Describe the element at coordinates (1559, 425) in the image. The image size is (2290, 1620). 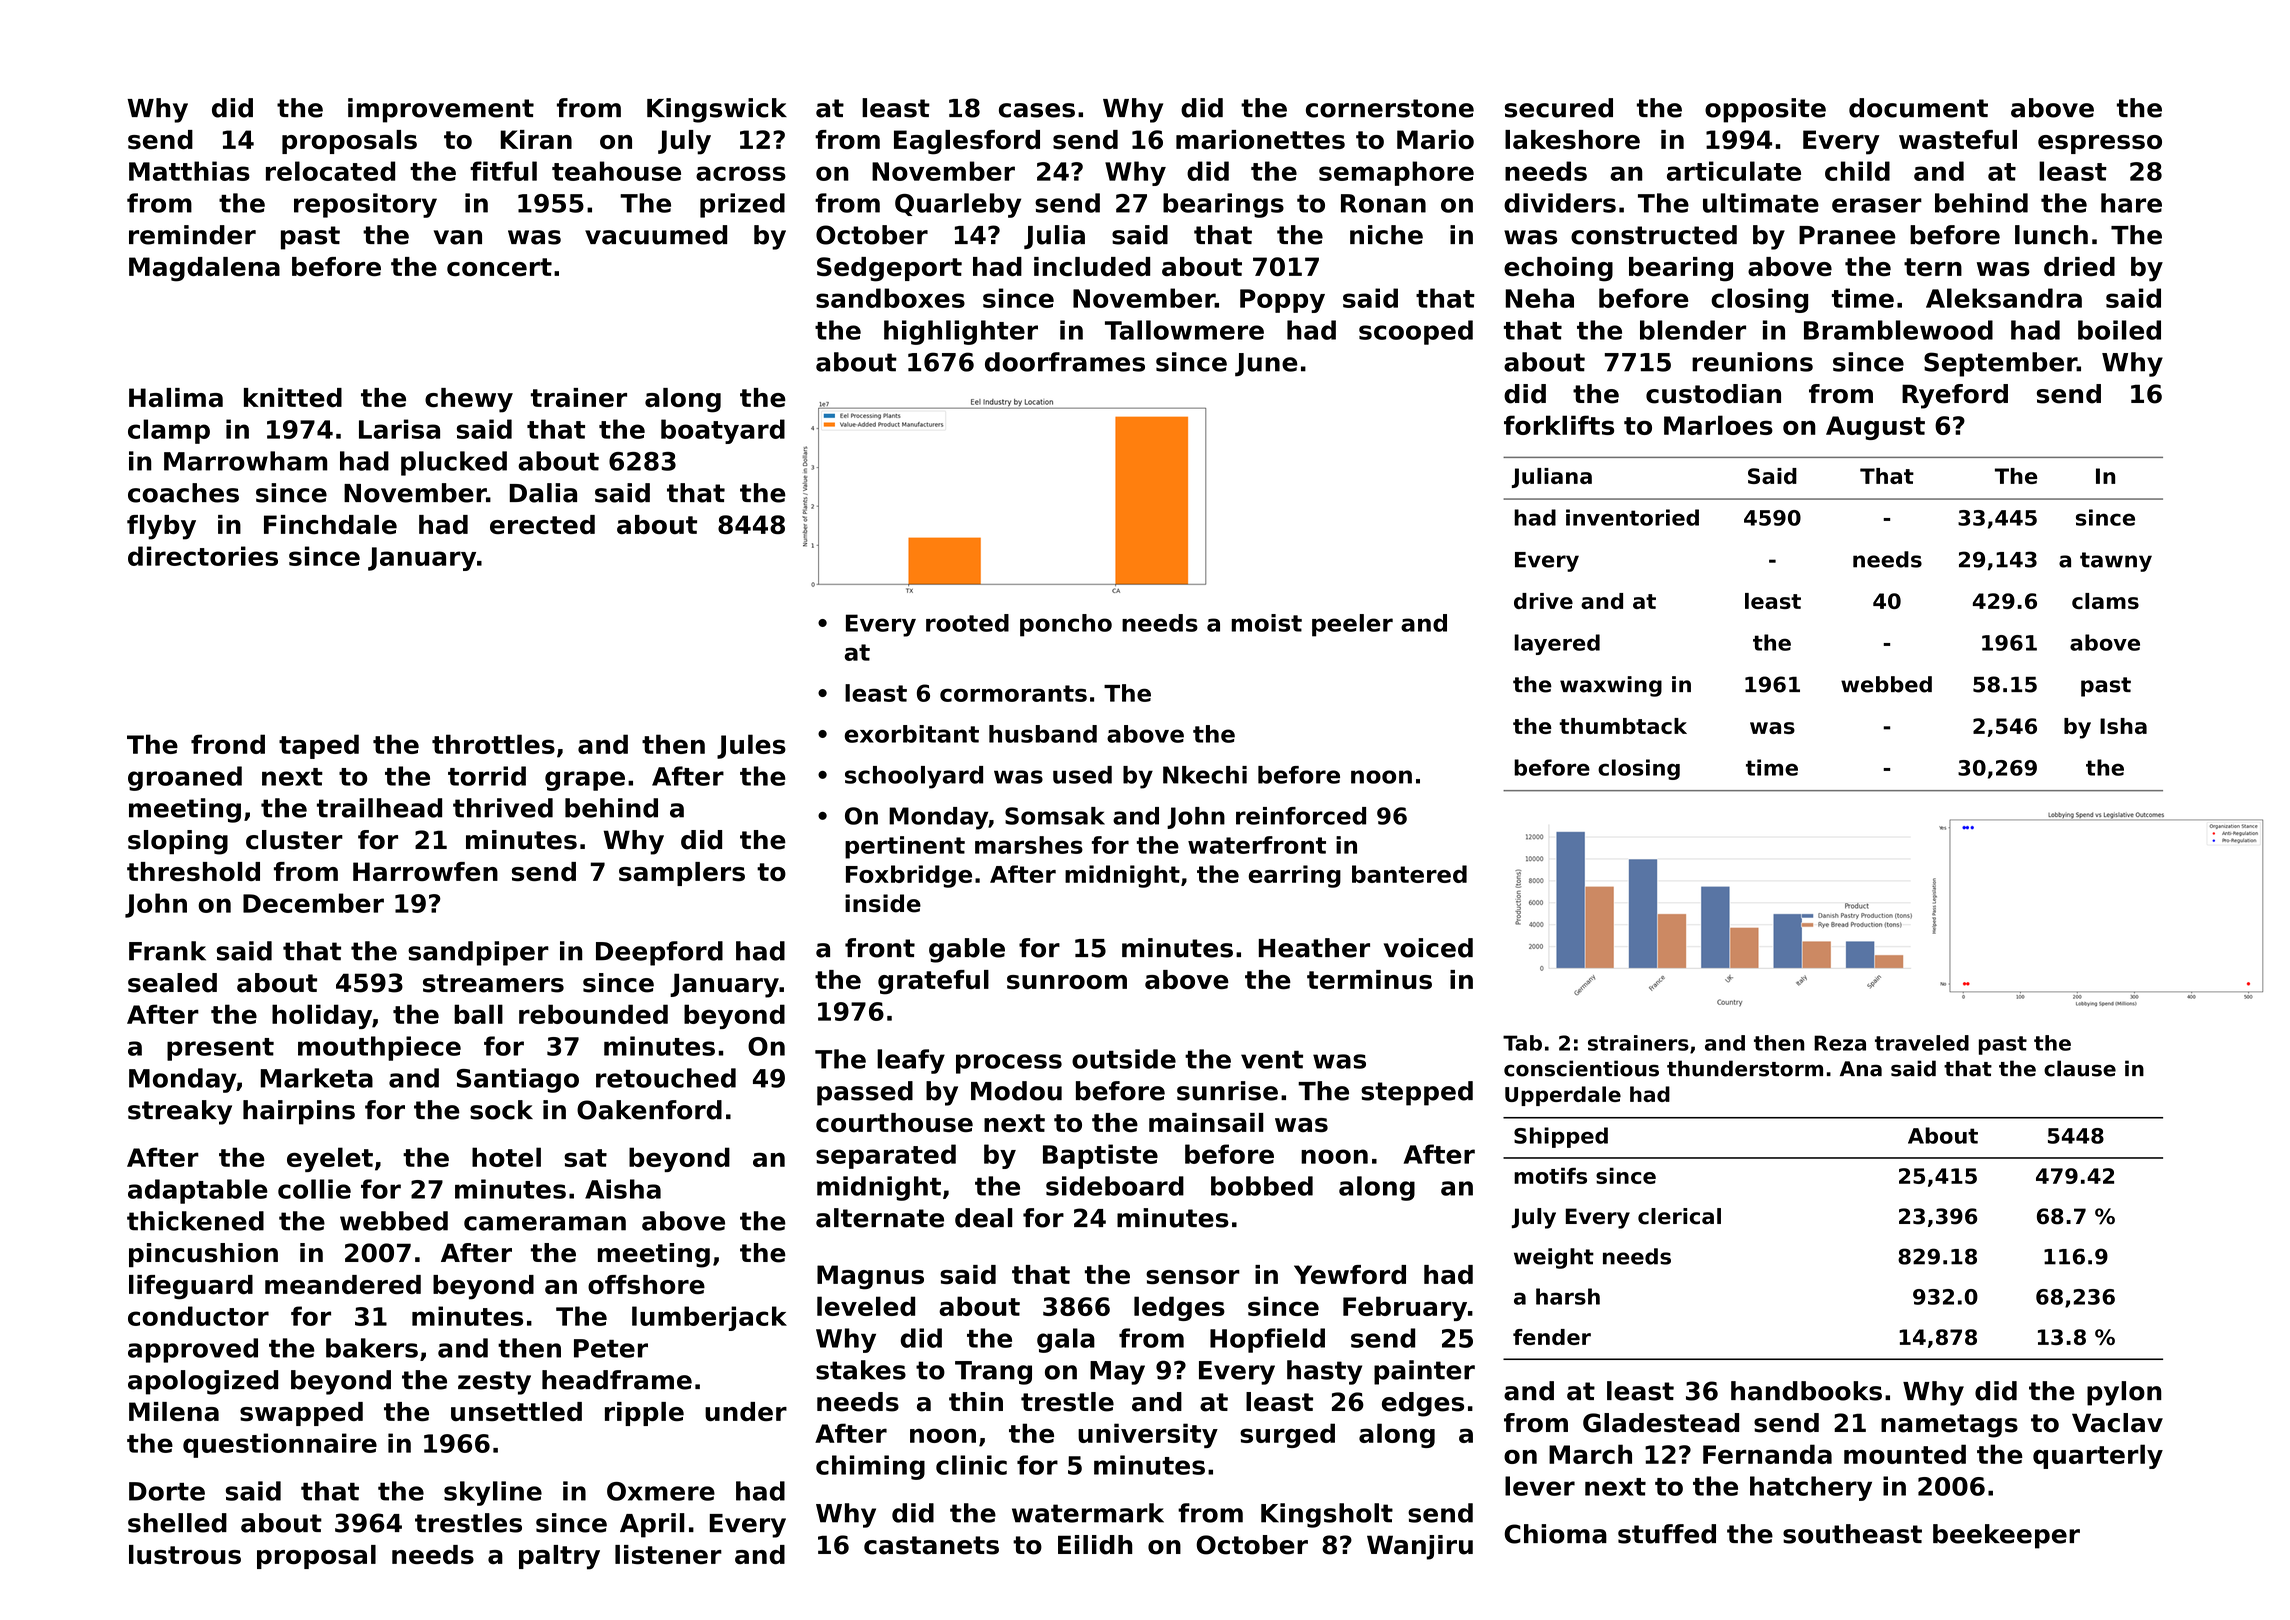
I see `forklifts` at that location.
